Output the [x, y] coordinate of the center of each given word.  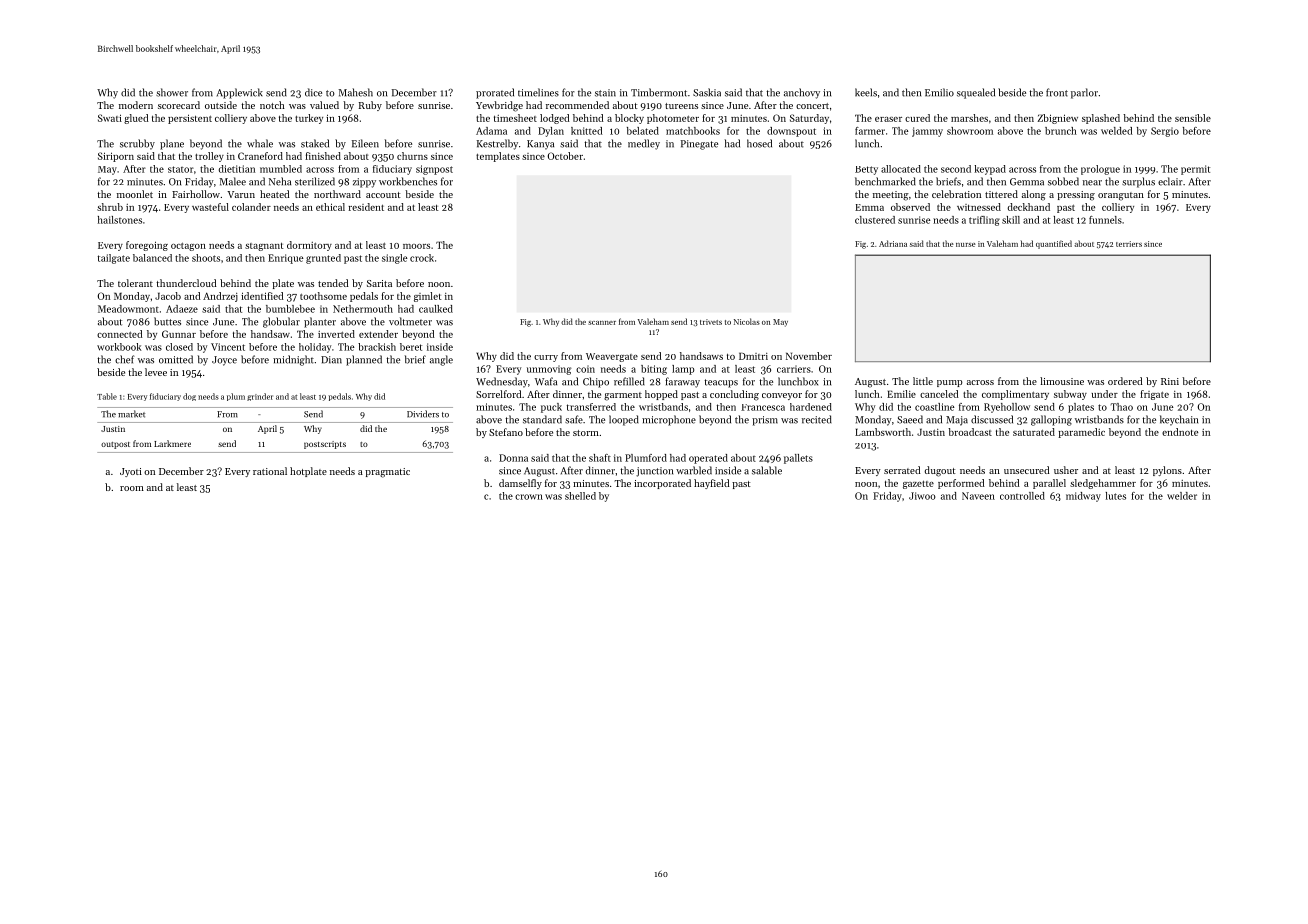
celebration [956, 194]
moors [416, 246]
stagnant [264, 247]
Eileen [365, 143]
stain [605, 93]
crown [529, 497]
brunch [1061, 131]
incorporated [662, 484]
